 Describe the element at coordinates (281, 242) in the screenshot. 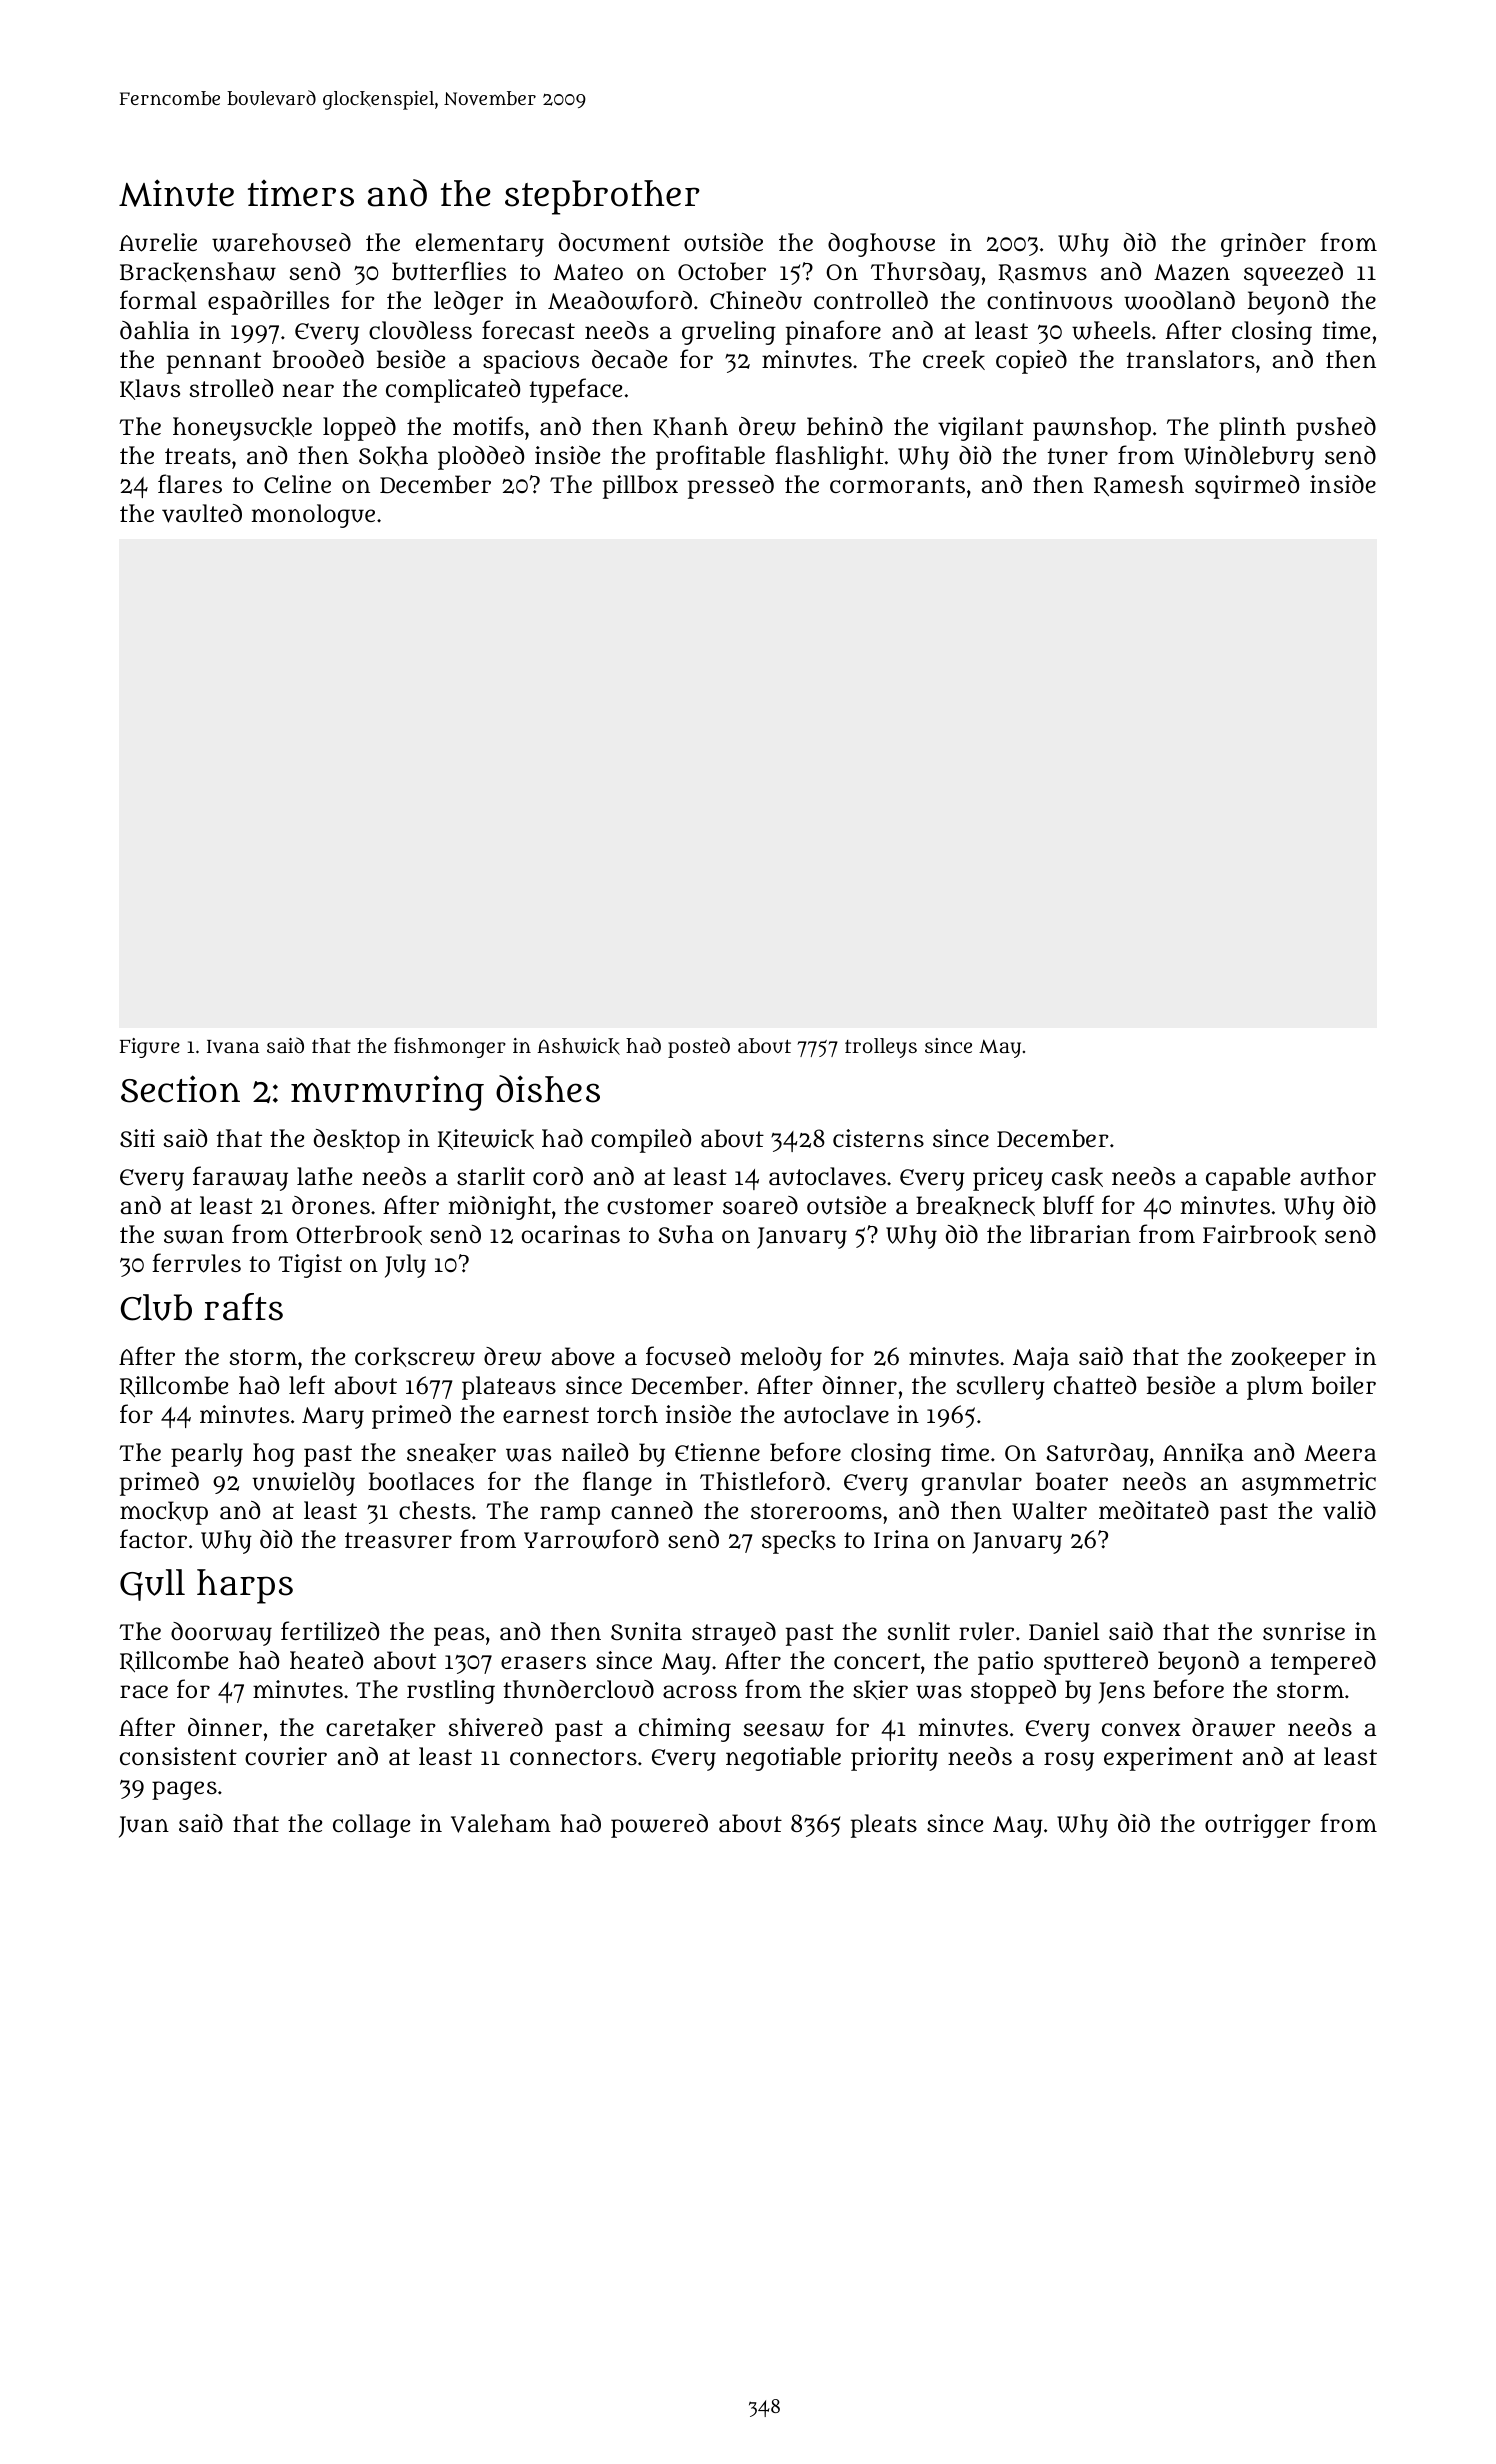

I see `warehoused` at that location.
